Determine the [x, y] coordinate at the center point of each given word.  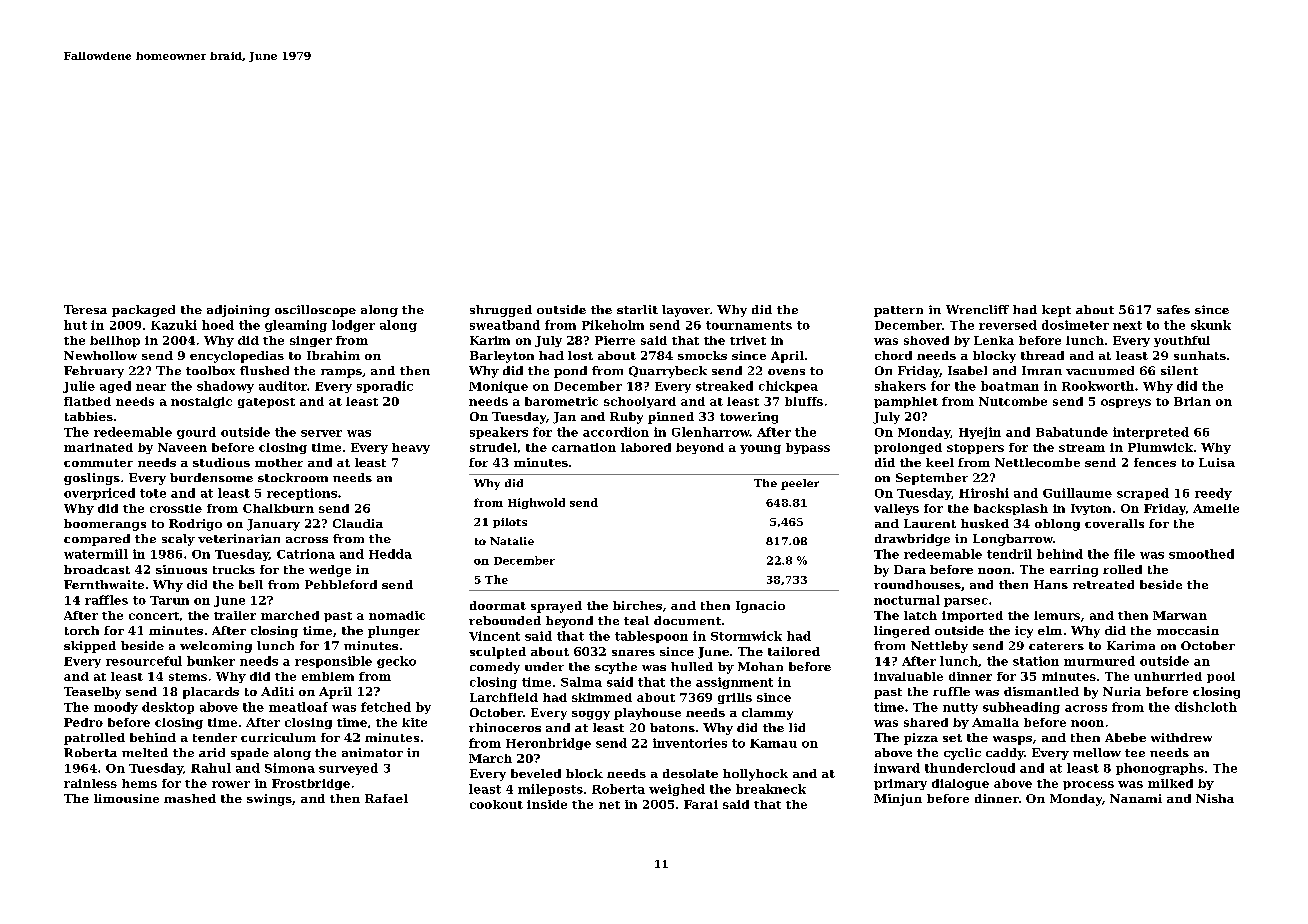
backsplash [1011, 509]
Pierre [615, 340]
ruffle [951, 691]
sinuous [181, 569]
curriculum [278, 737]
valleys [896, 509]
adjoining [238, 311]
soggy [591, 715]
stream [1082, 448]
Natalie [512, 541]
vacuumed [1100, 370]
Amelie [1216, 508]
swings [269, 800]
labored [646, 447]
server [321, 433]
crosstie [176, 508]
